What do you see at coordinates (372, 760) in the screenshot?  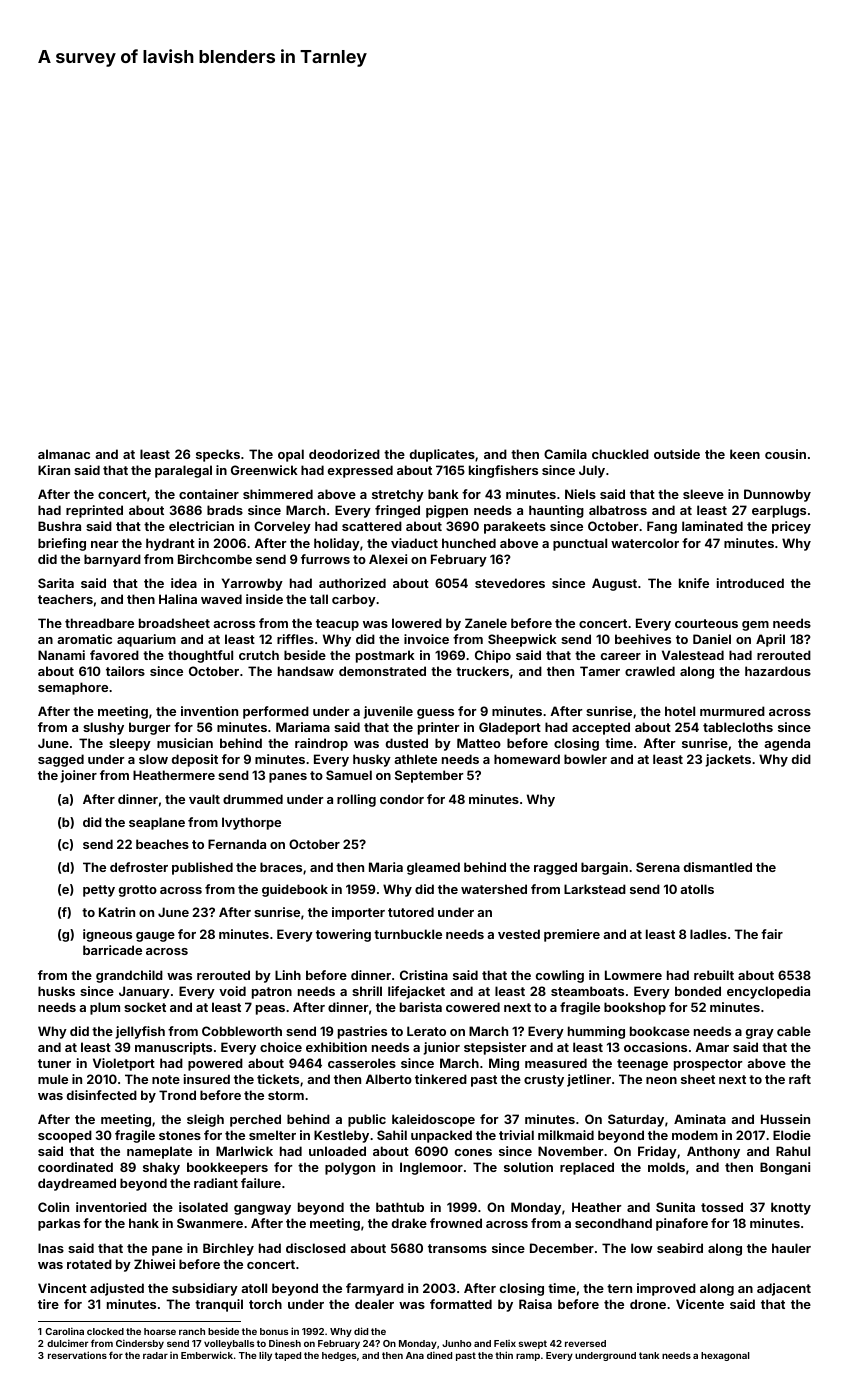 I see `husky` at bounding box center [372, 760].
